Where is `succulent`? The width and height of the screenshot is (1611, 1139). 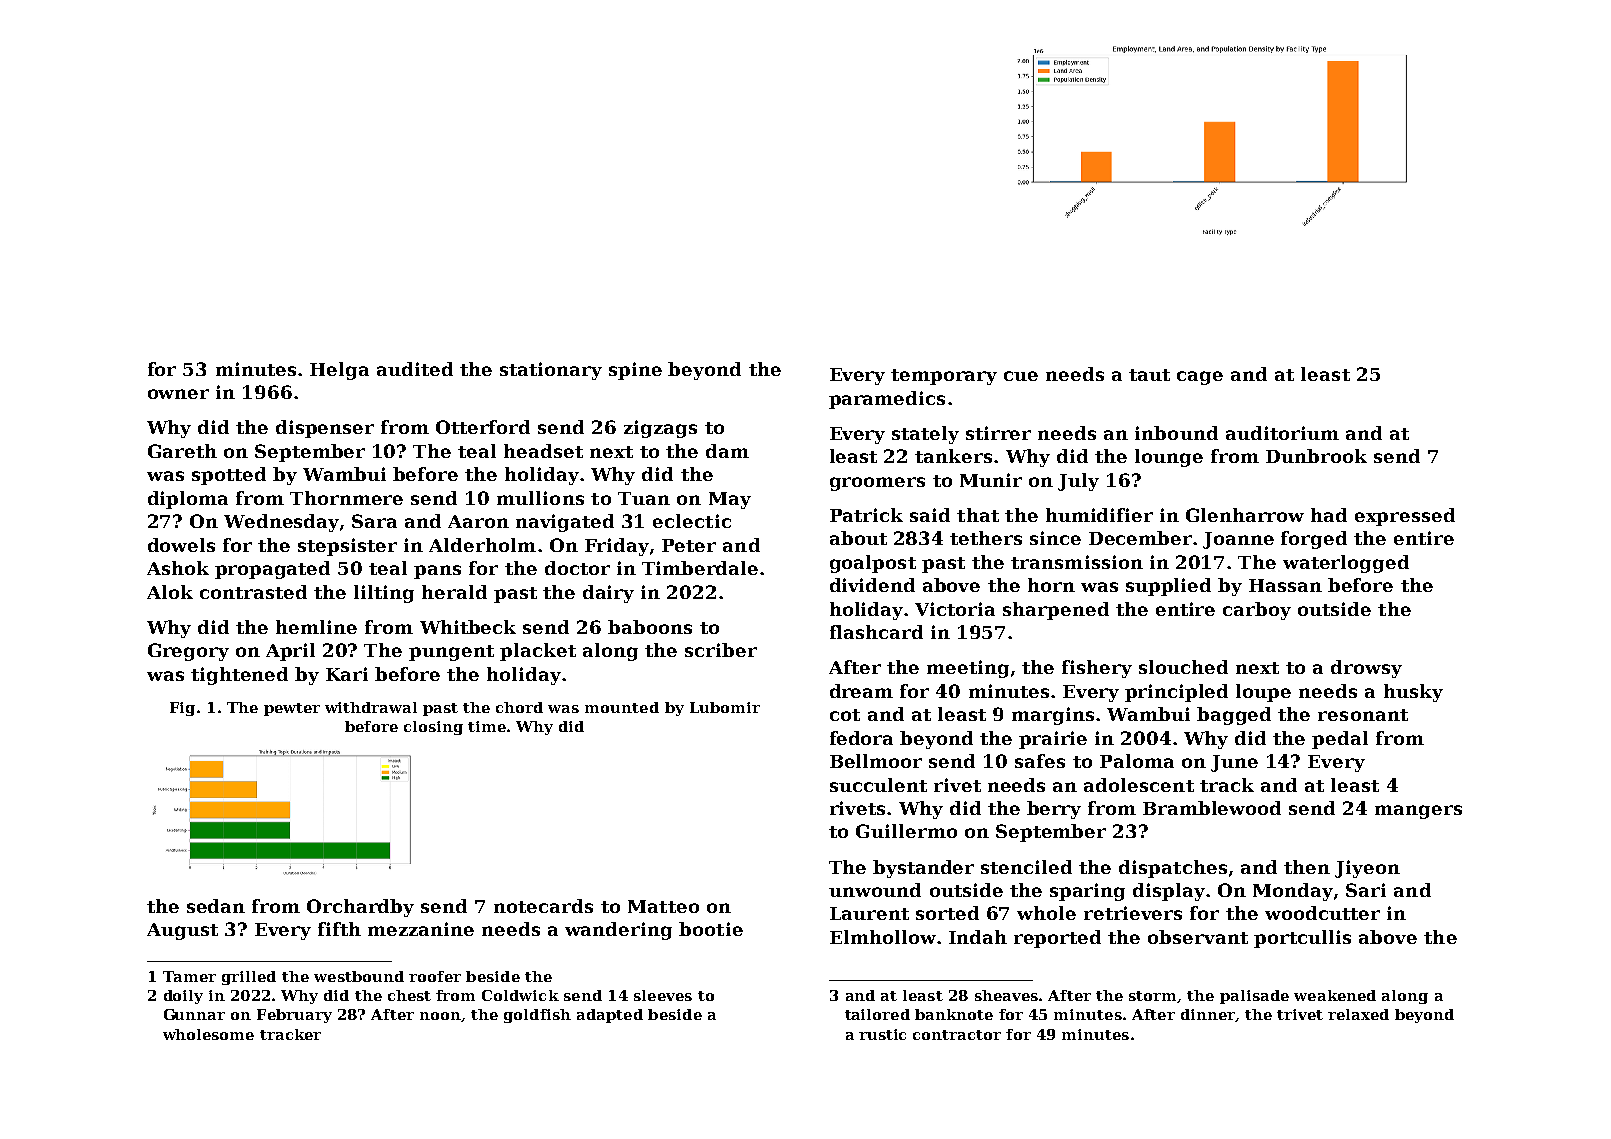
succulent is located at coordinates (878, 785).
